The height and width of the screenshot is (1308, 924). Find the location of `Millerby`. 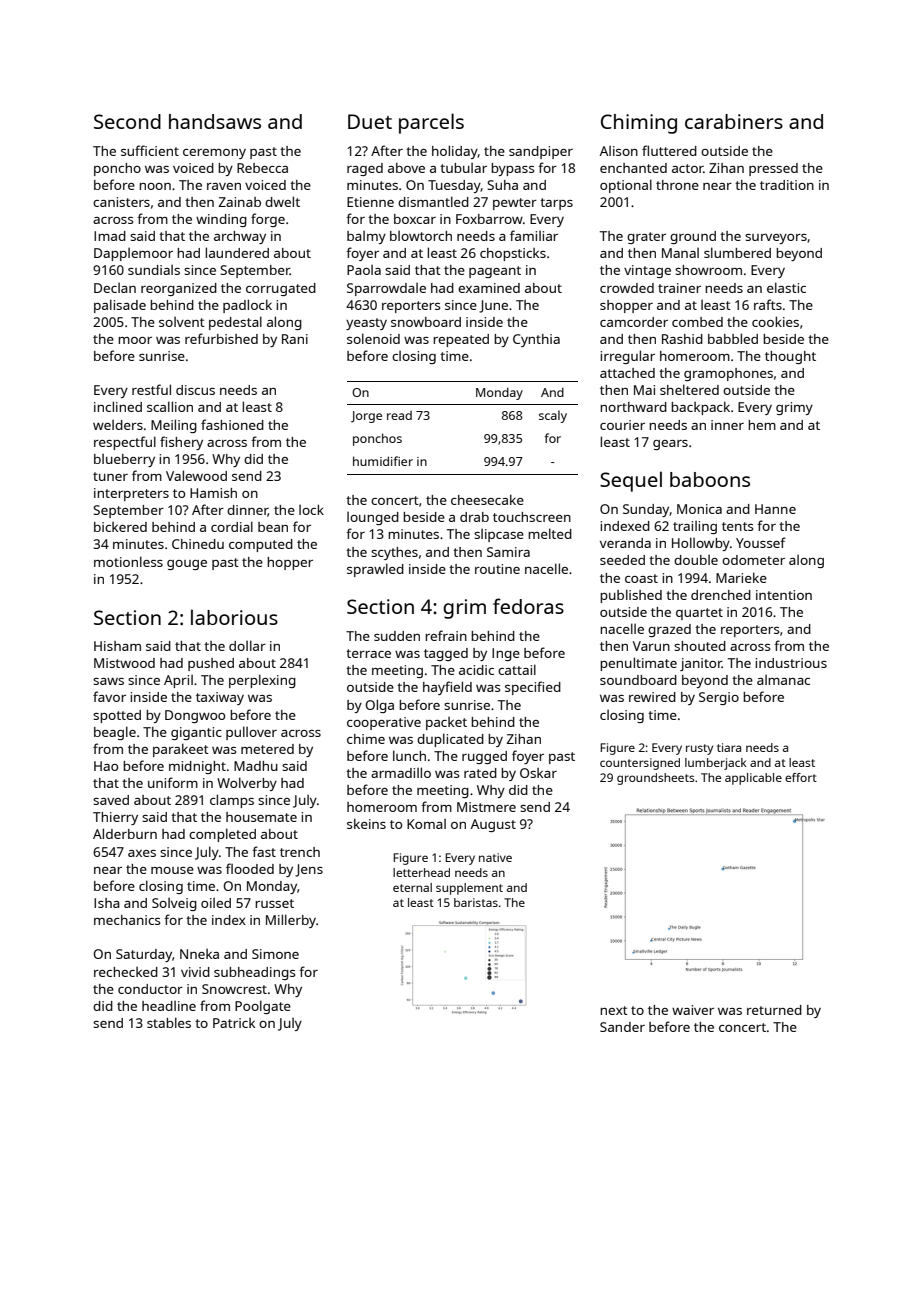

Millerby is located at coordinates (291, 921).
